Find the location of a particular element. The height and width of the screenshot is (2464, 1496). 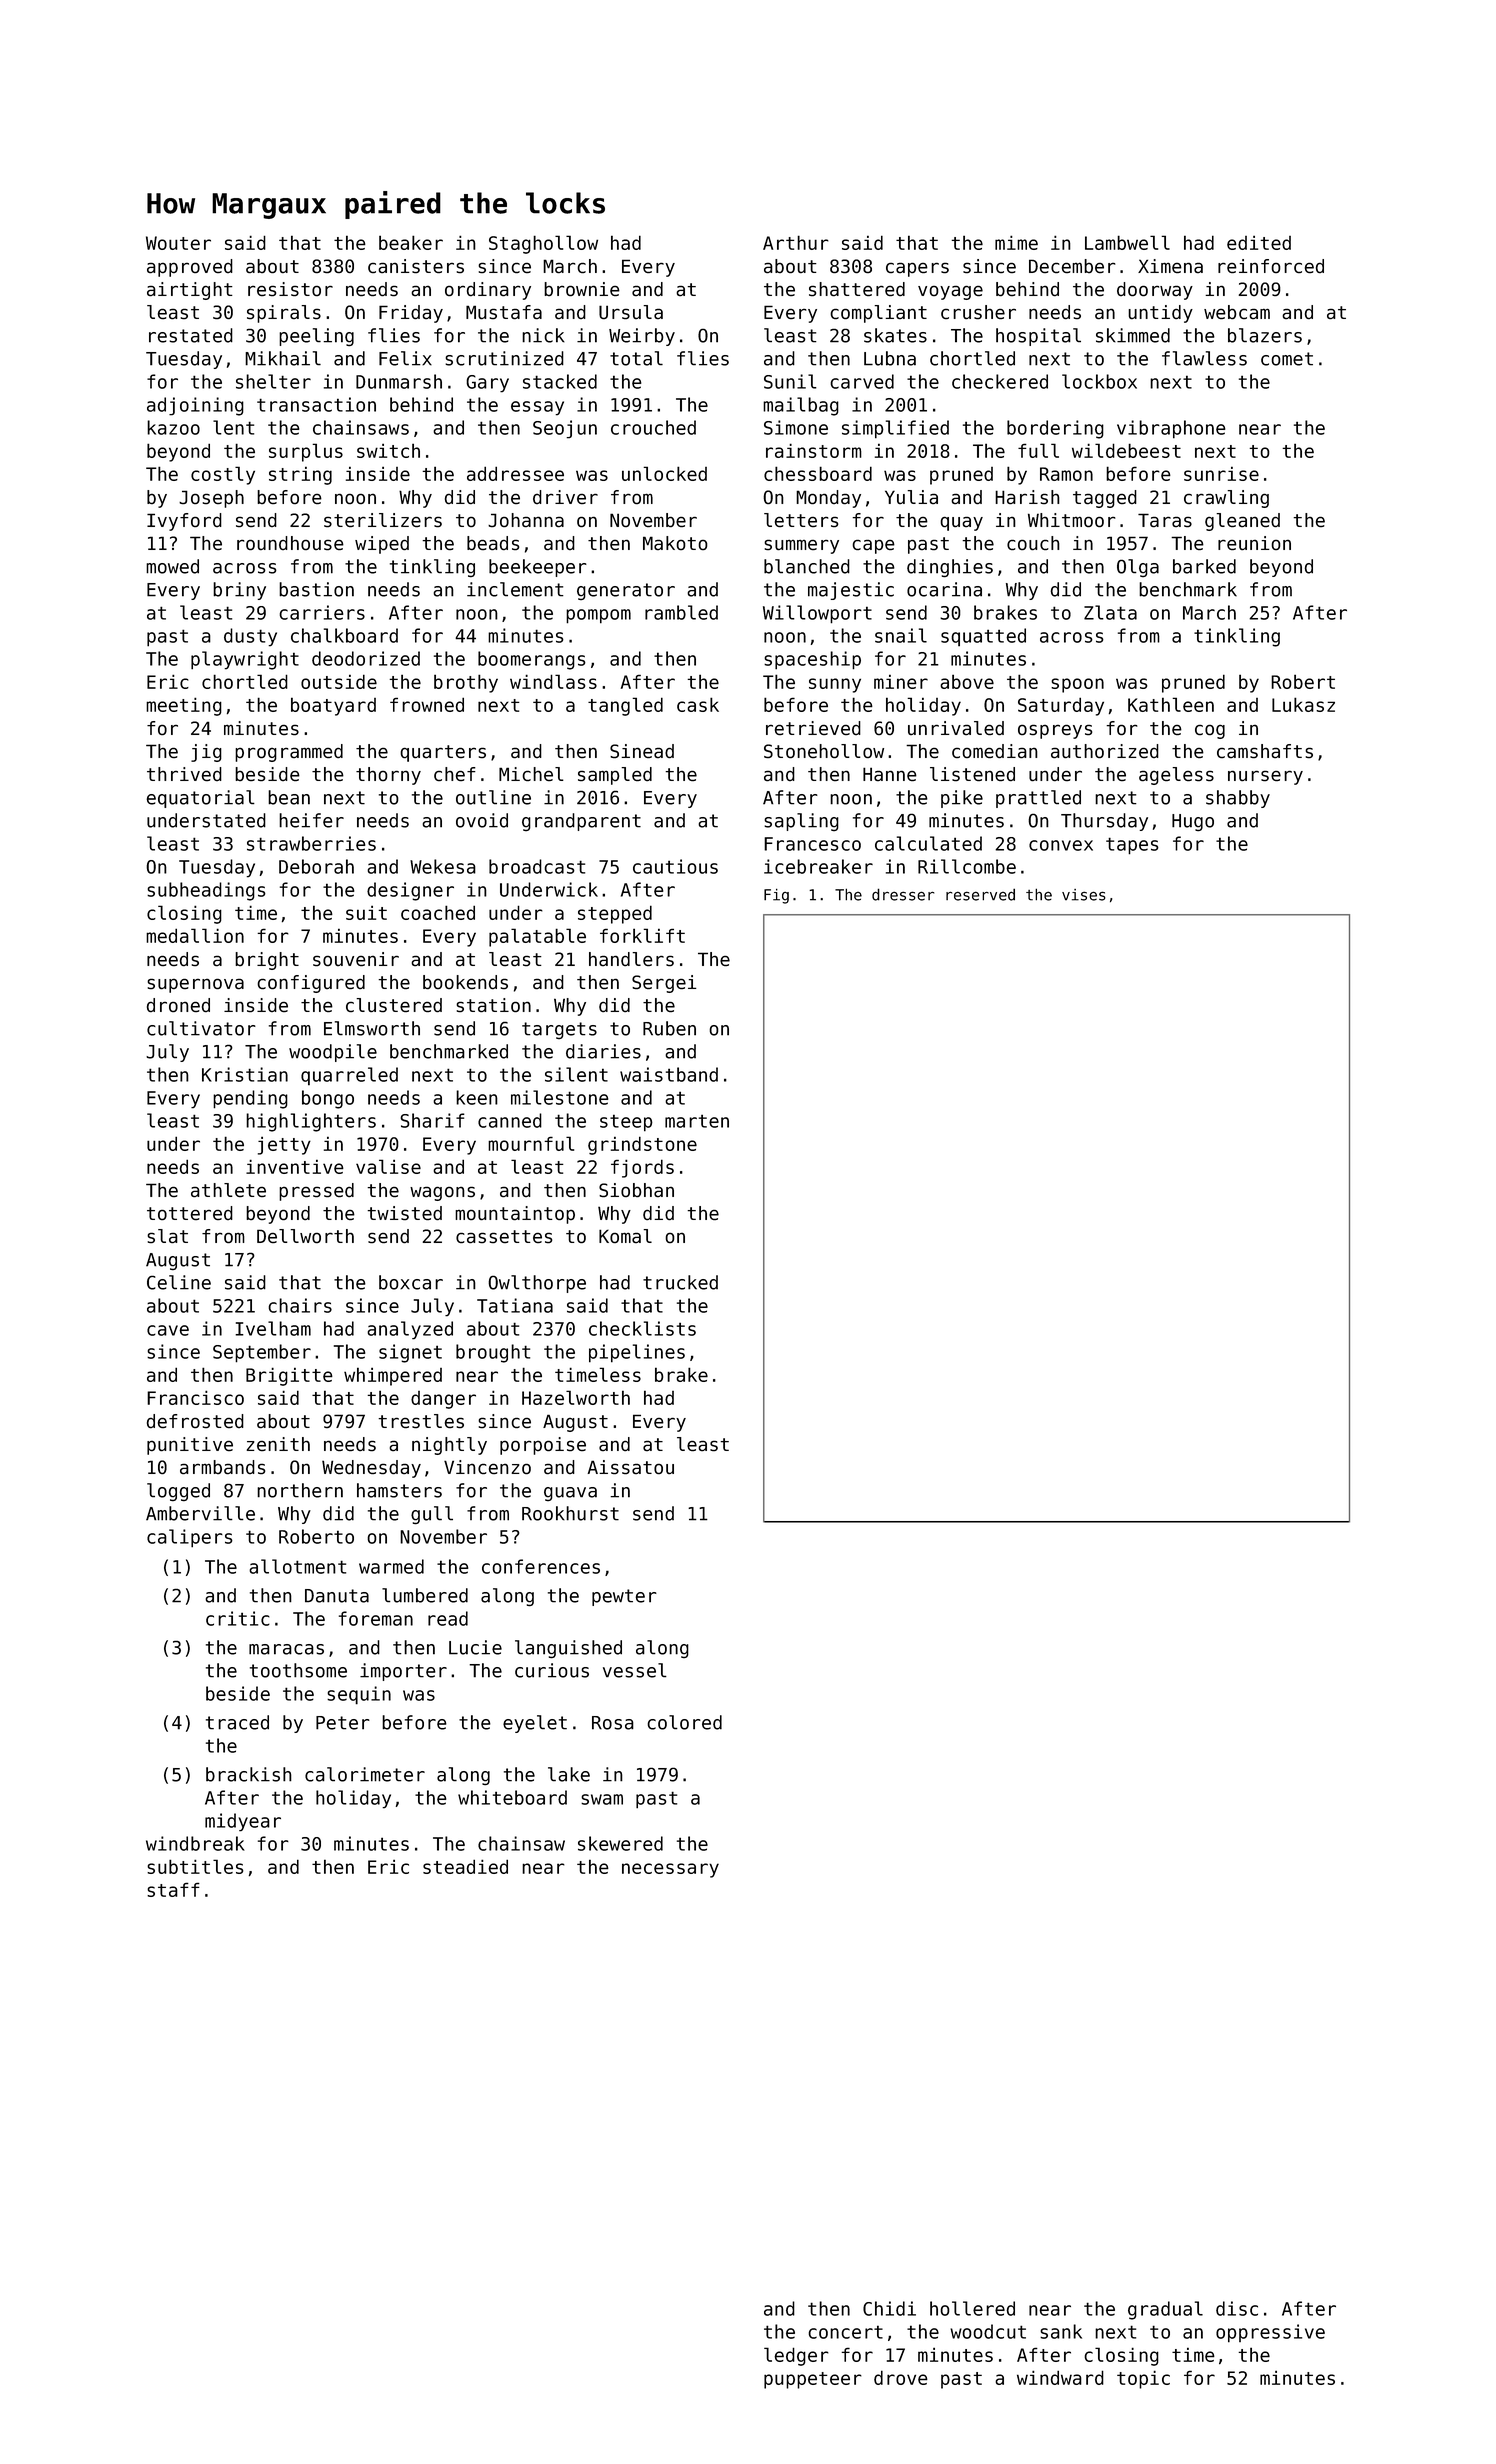

ledger is located at coordinates (796, 2356).
